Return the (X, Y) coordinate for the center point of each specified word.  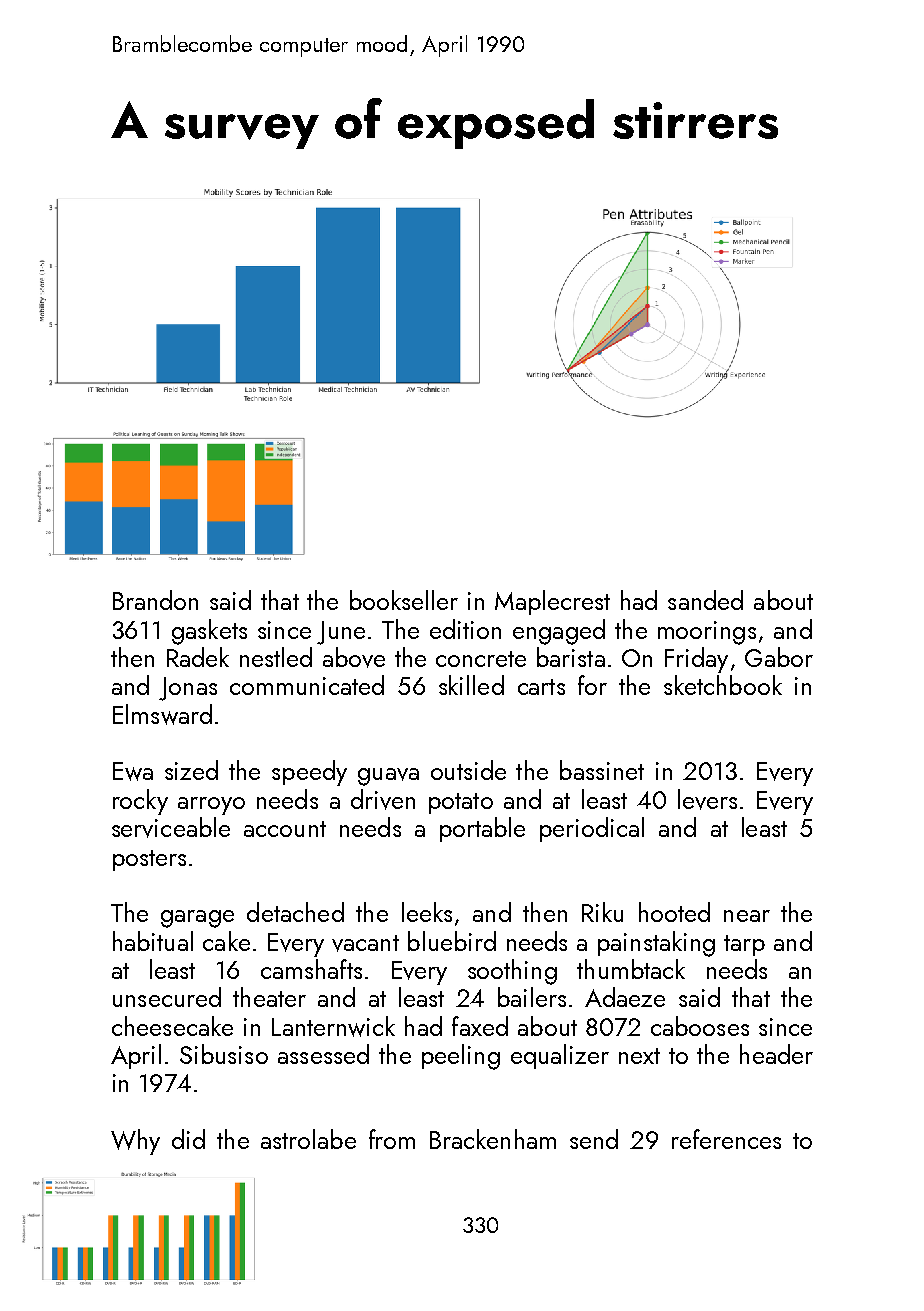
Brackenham (493, 1139)
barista (571, 657)
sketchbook (723, 685)
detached (295, 912)
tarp (744, 945)
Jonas (188, 689)
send (594, 1139)
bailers (532, 997)
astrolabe (308, 1139)
